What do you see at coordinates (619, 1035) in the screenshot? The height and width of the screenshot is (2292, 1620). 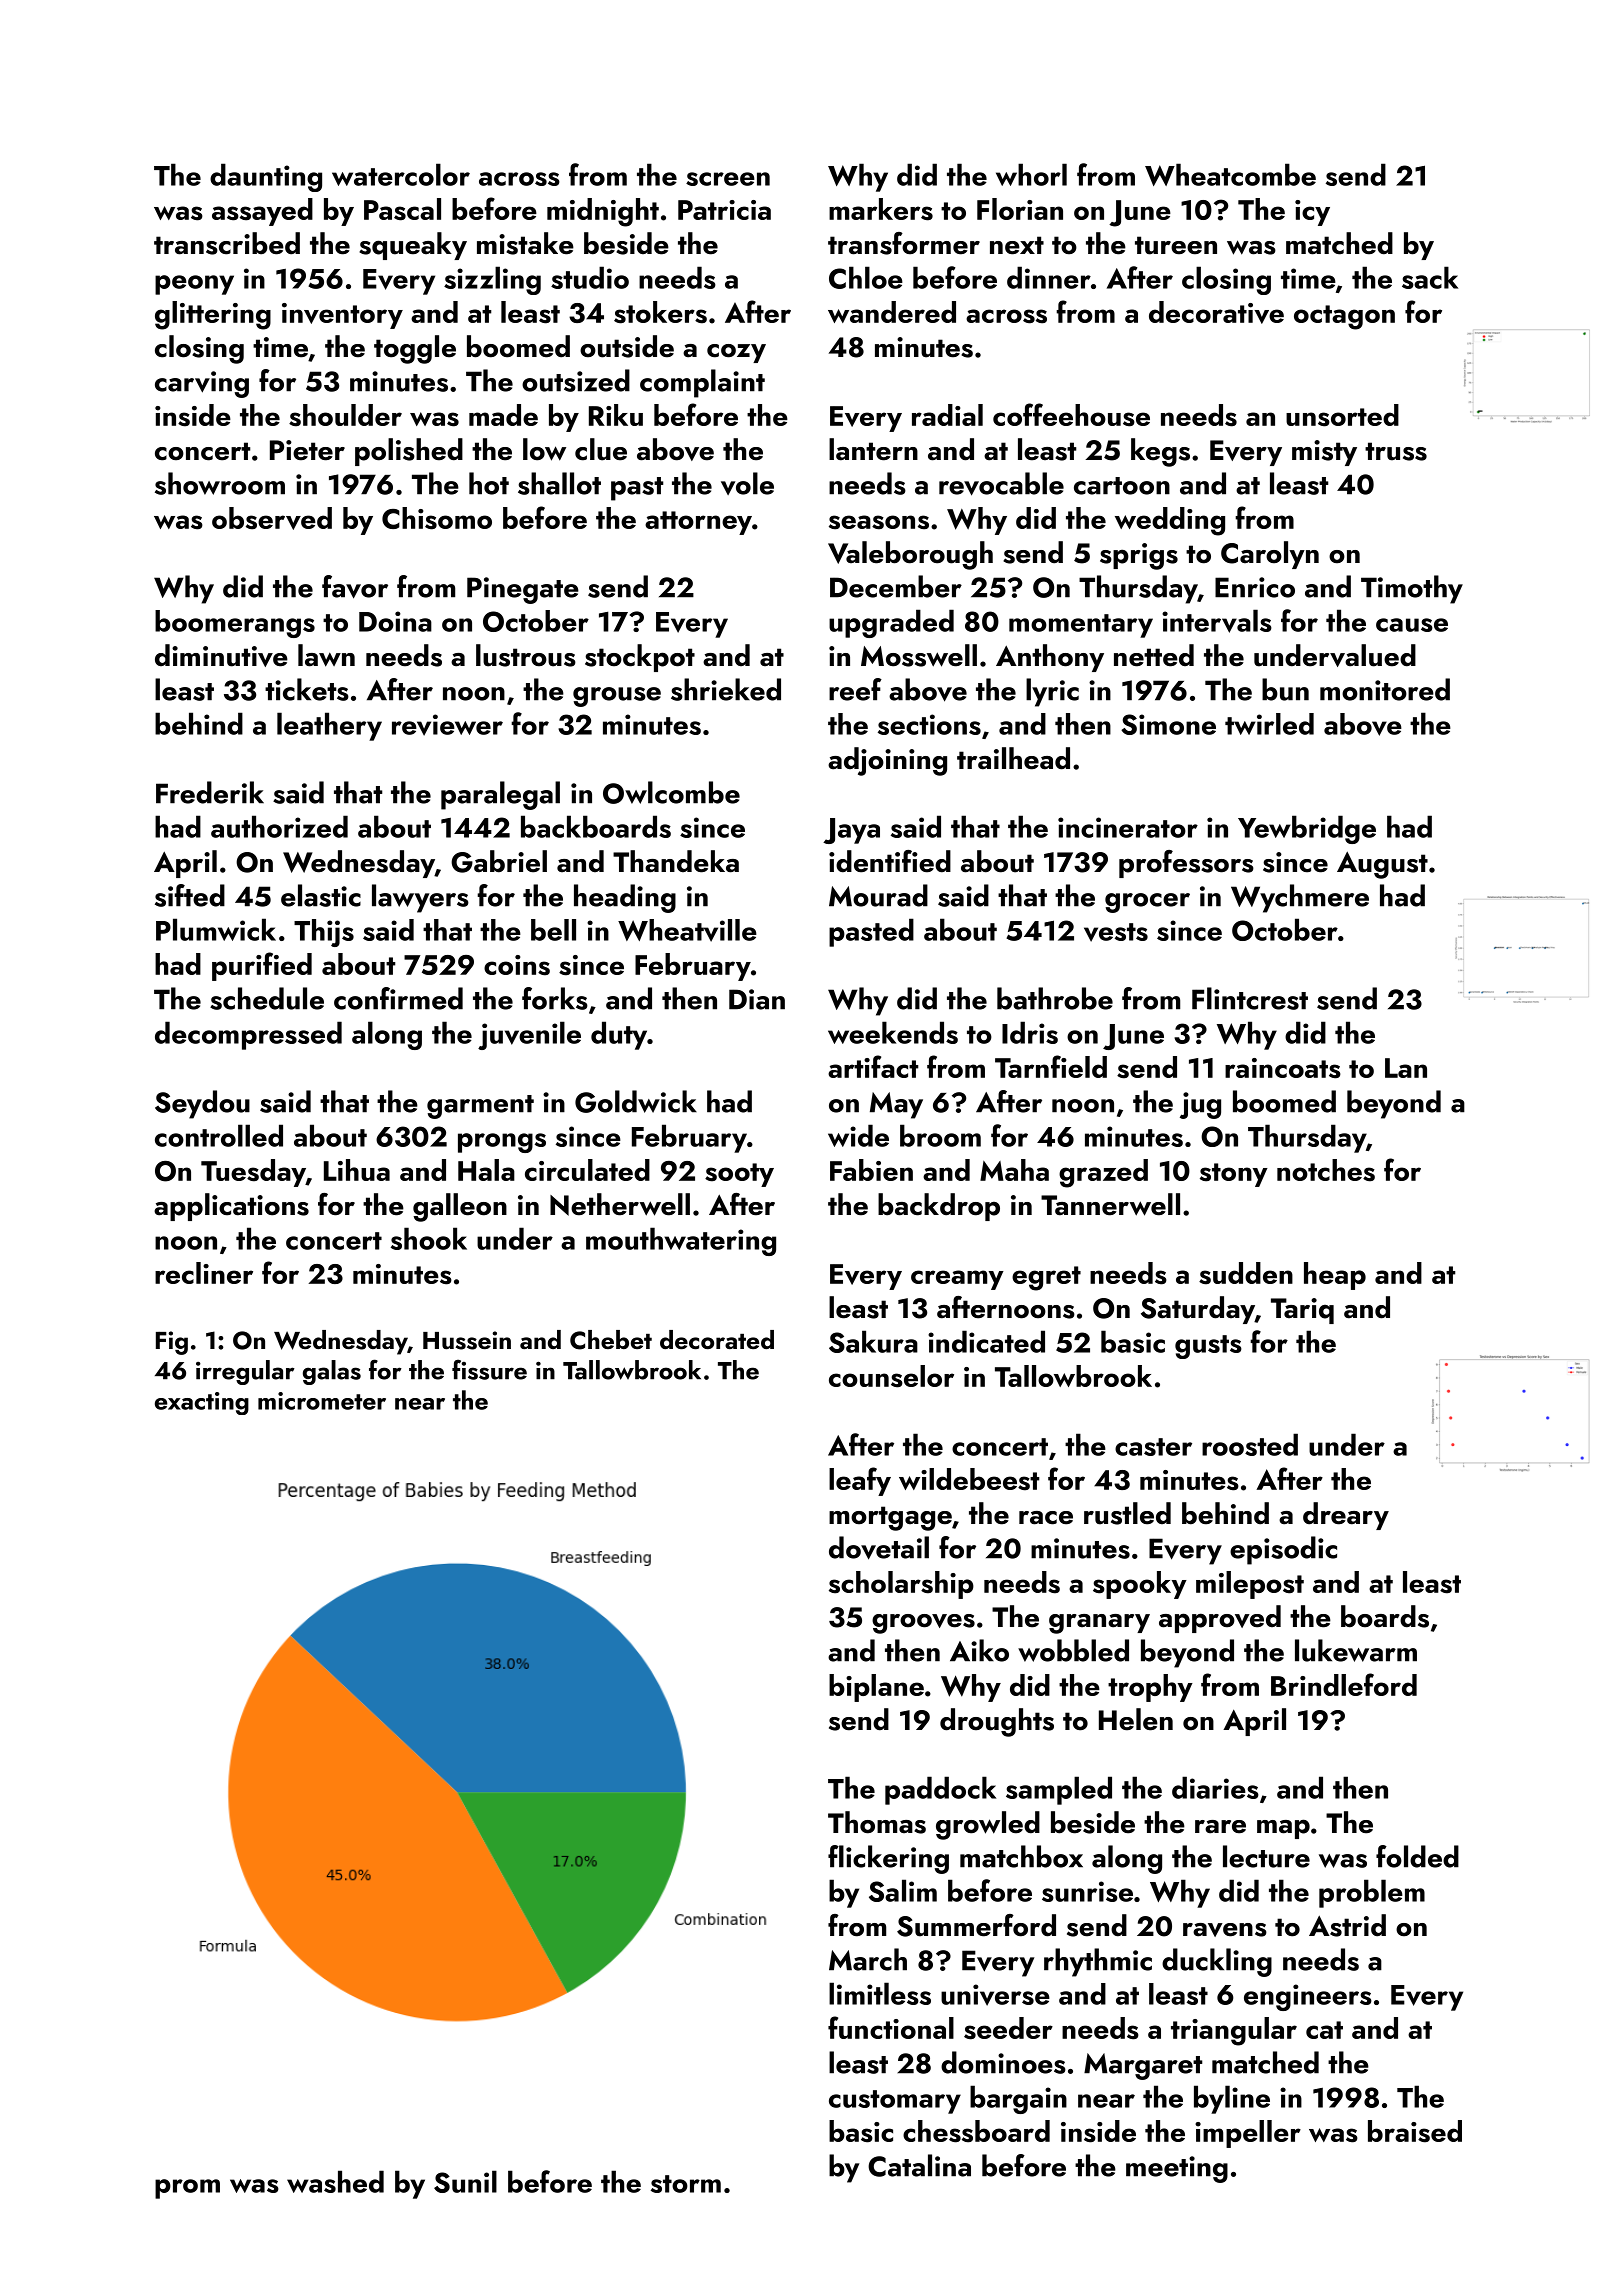 I see `duty` at bounding box center [619, 1035].
